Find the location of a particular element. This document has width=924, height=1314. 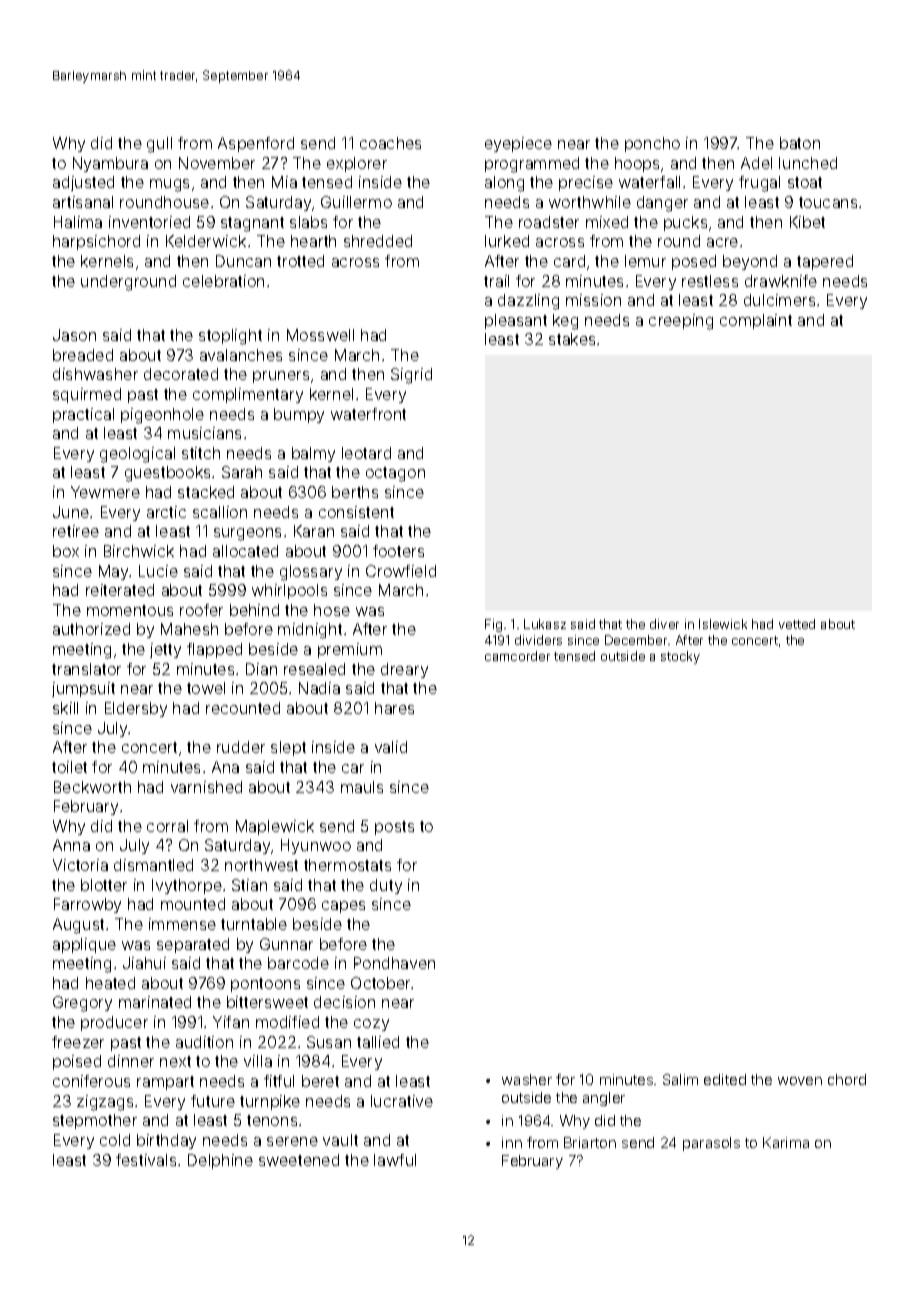

coaches is located at coordinates (390, 143).
